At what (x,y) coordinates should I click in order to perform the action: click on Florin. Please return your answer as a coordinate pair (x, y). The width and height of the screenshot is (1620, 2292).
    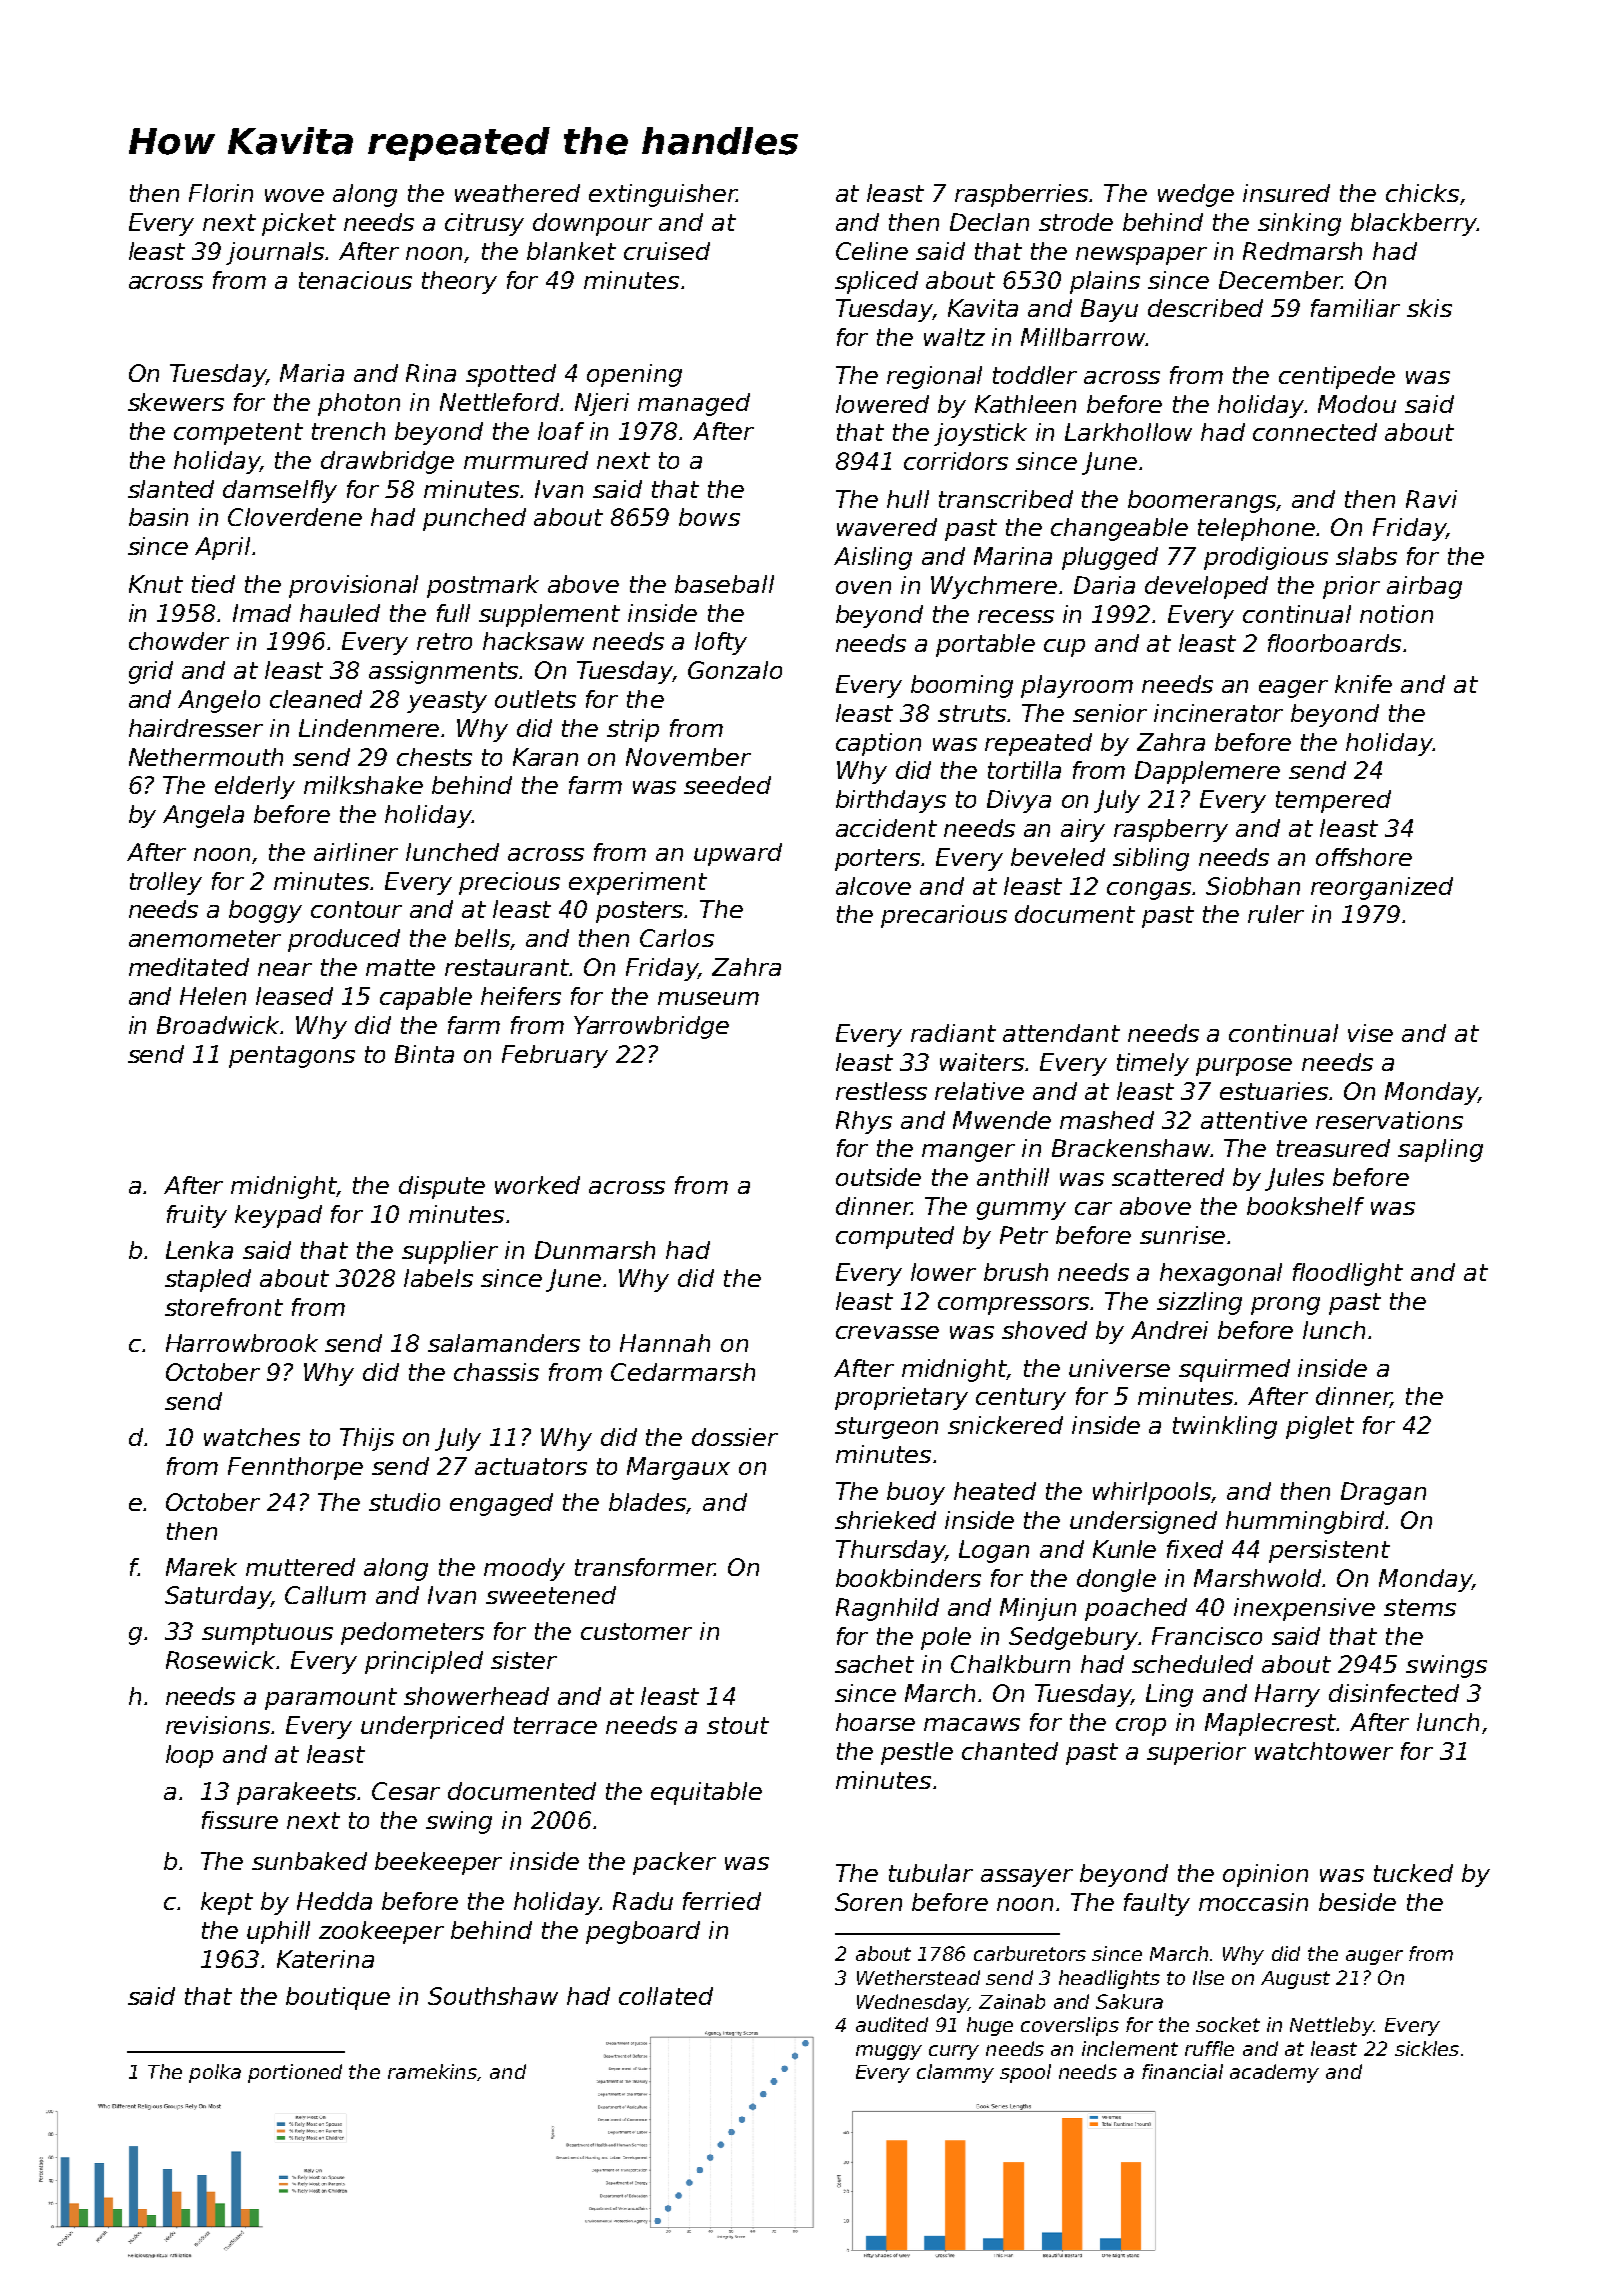
    Looking at the image, I should click on (221, 193).
